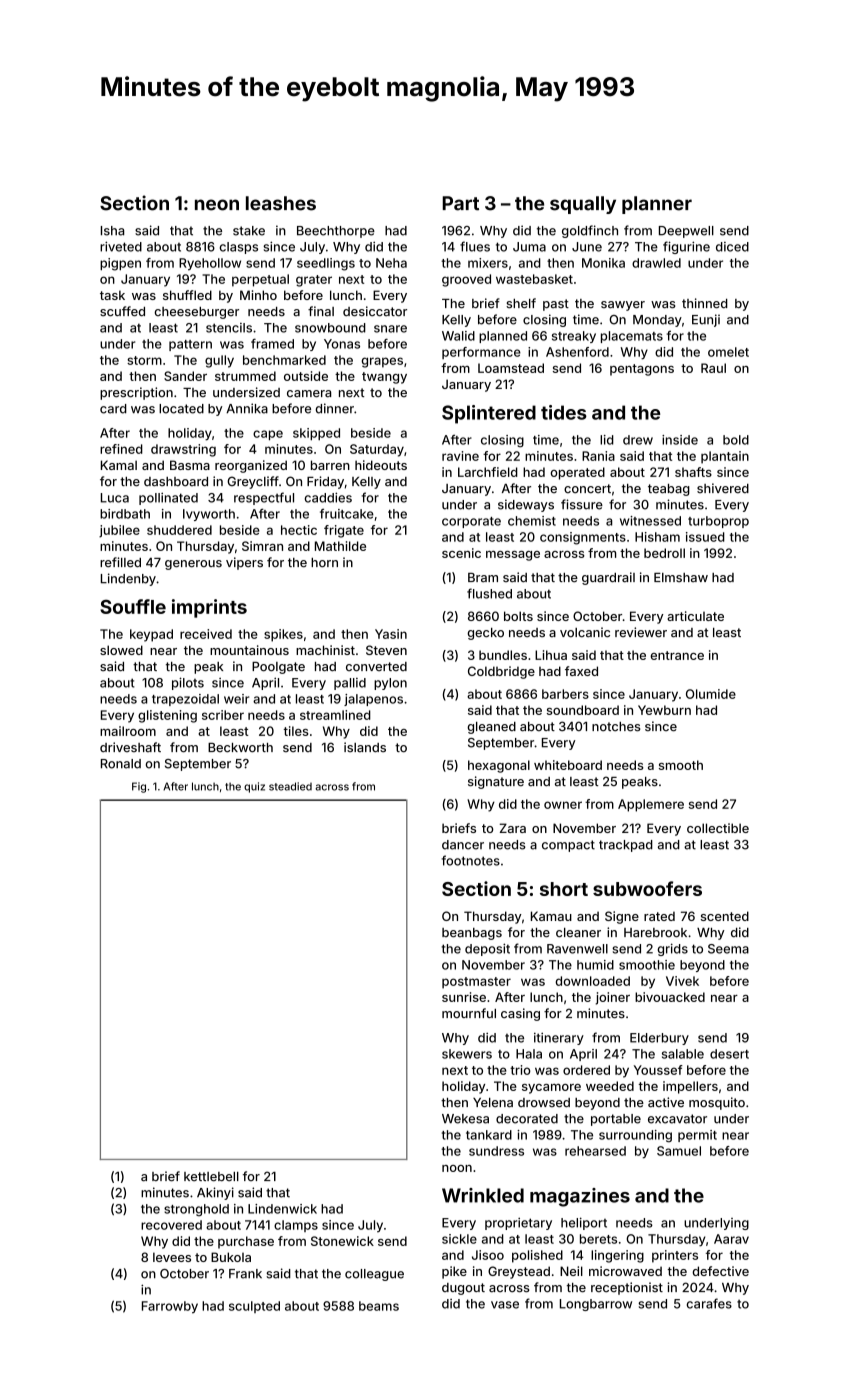  I want to click on storm, so click(144, 360).
